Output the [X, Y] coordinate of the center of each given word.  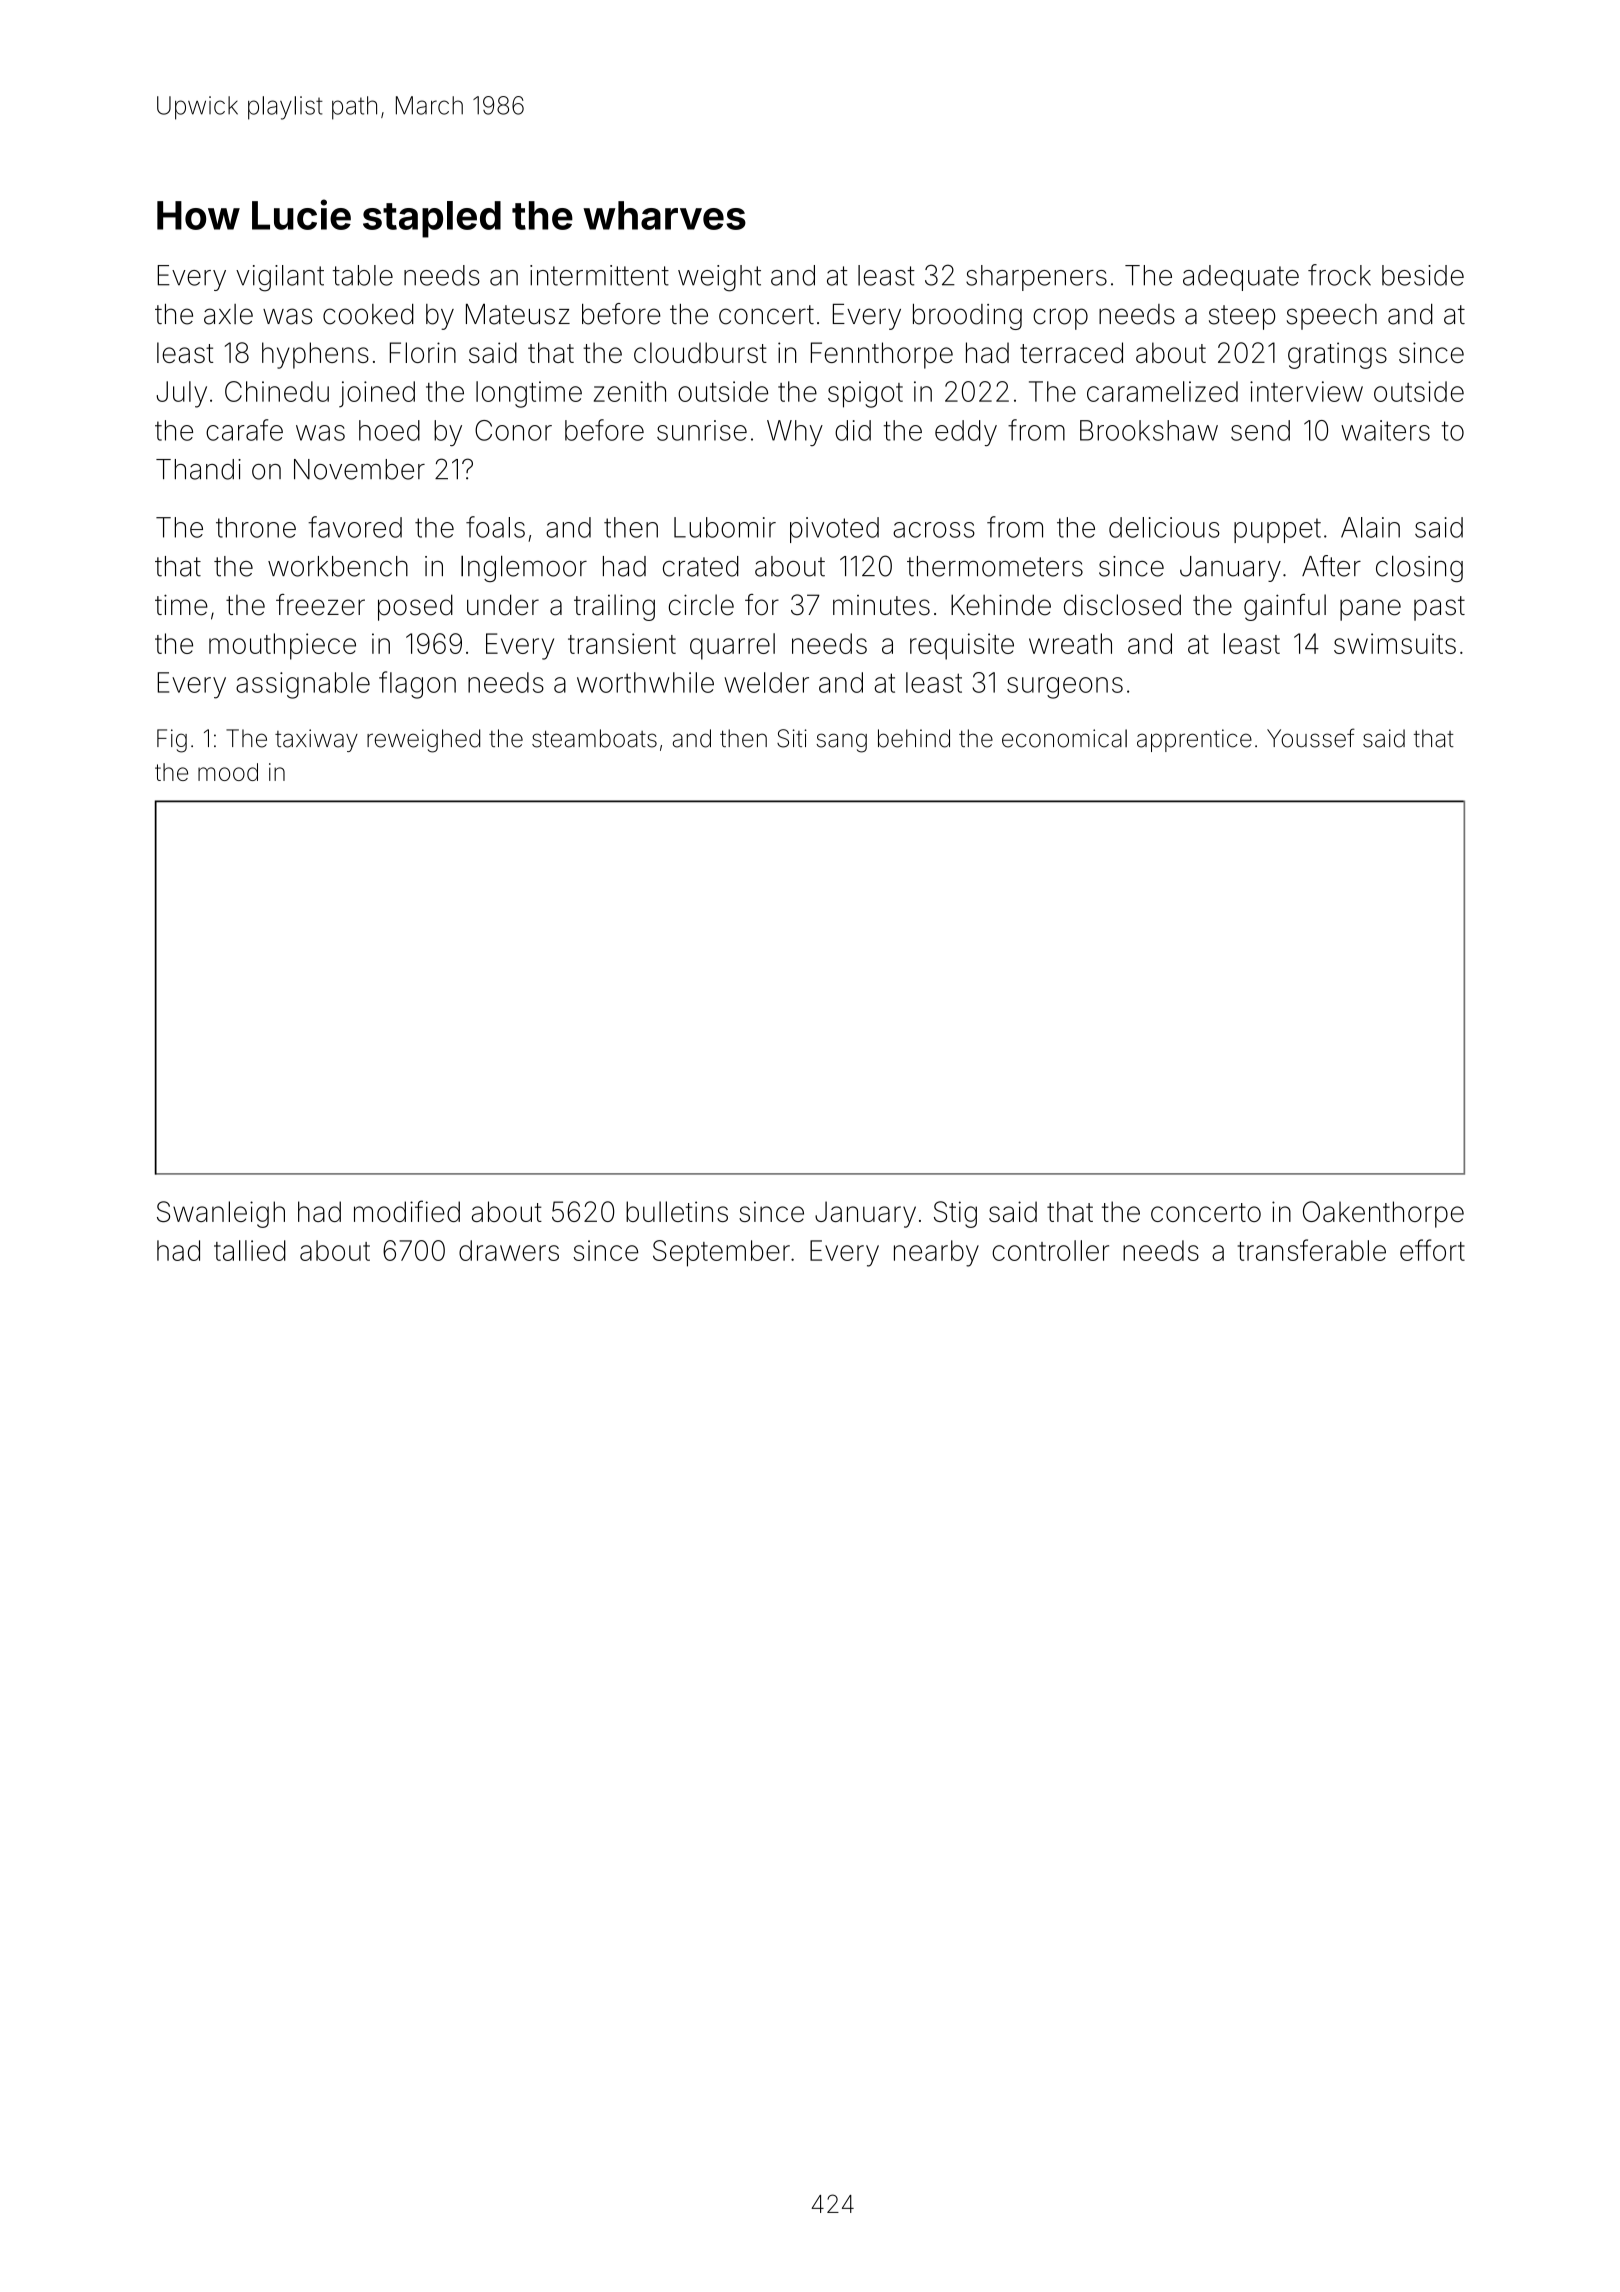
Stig [955, 1214]
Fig [172, 741]
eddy [966, 433]
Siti [792, 738]
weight [719, 278]
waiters [1385, 430]
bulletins [677, 1211]
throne [256, 527]
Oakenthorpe [1383, 1214]
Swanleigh [221, 1214]
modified [407, 1211]
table [363, 275]
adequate [1241, 278]
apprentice [1194, 740]
